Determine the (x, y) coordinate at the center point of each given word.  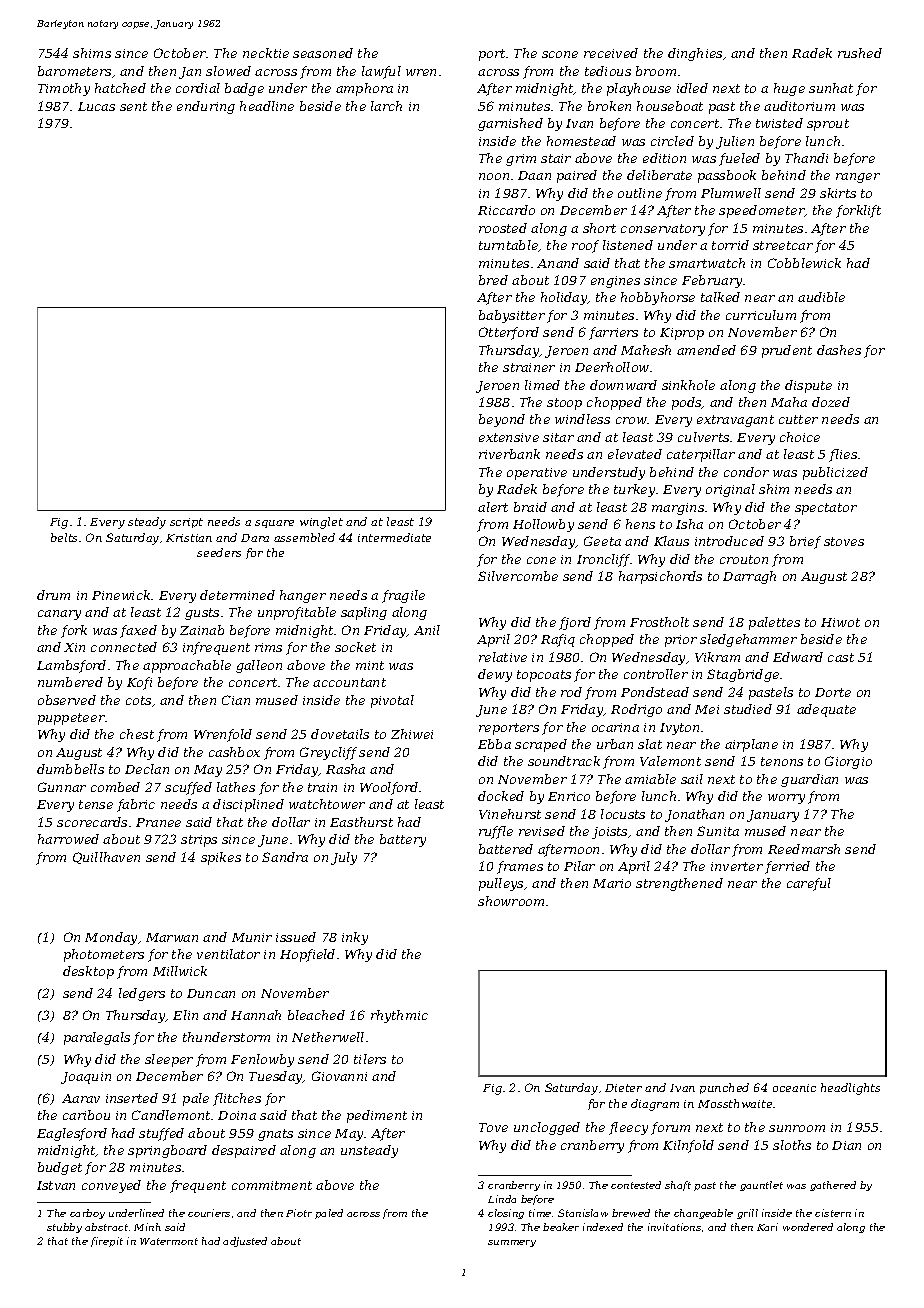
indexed (603, 1227)
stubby (64, 1228)
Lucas (96, 106)
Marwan (172, 937)
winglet (321, 523)
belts (64, 537)
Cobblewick (804, 263)
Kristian (189, 538)
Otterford (509, 333)
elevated (635, 454)
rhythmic (399, 1016)
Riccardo (506, 210)
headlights (850, 1089)
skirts (838, 193)
